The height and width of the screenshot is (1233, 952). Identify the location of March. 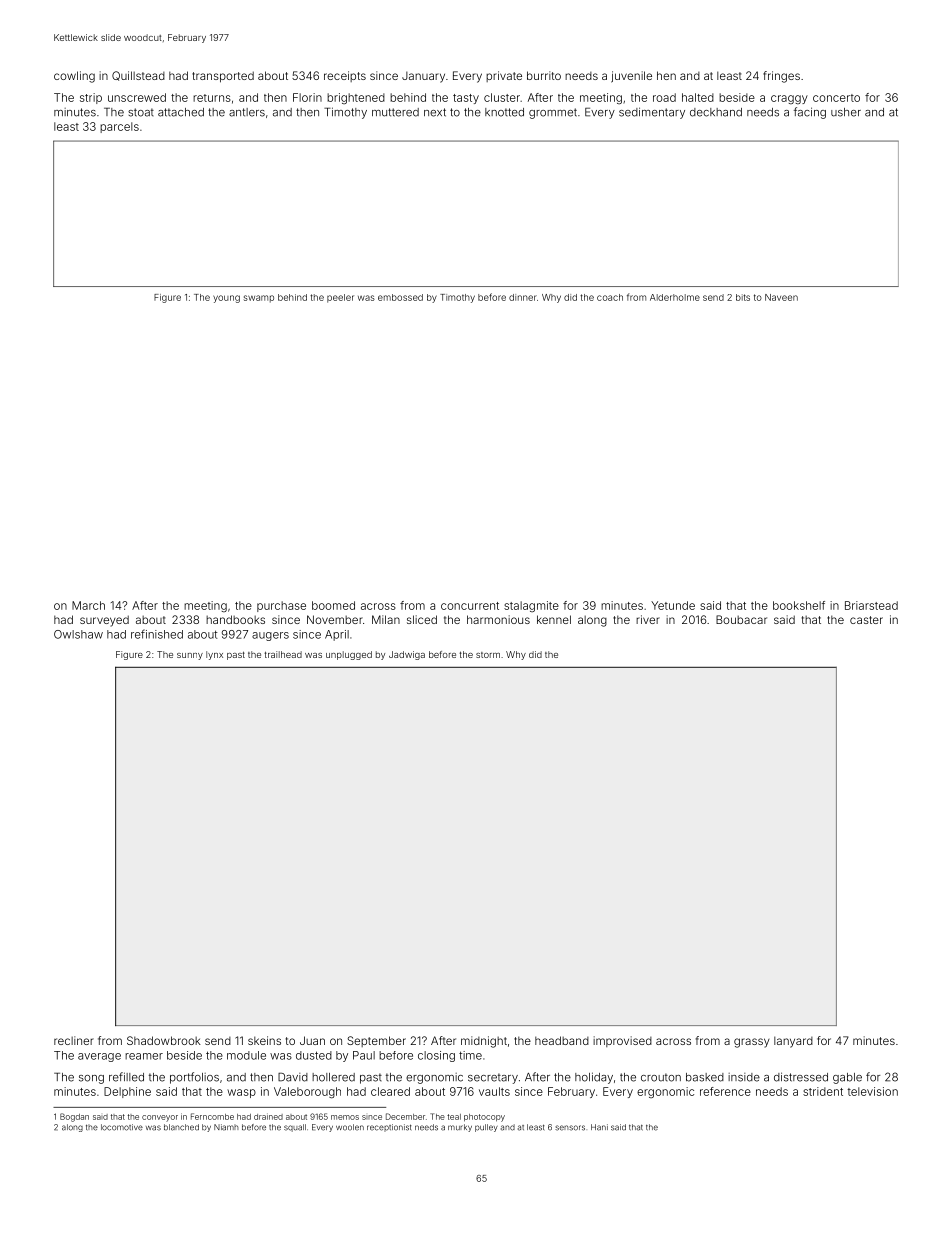
(88, 605).
